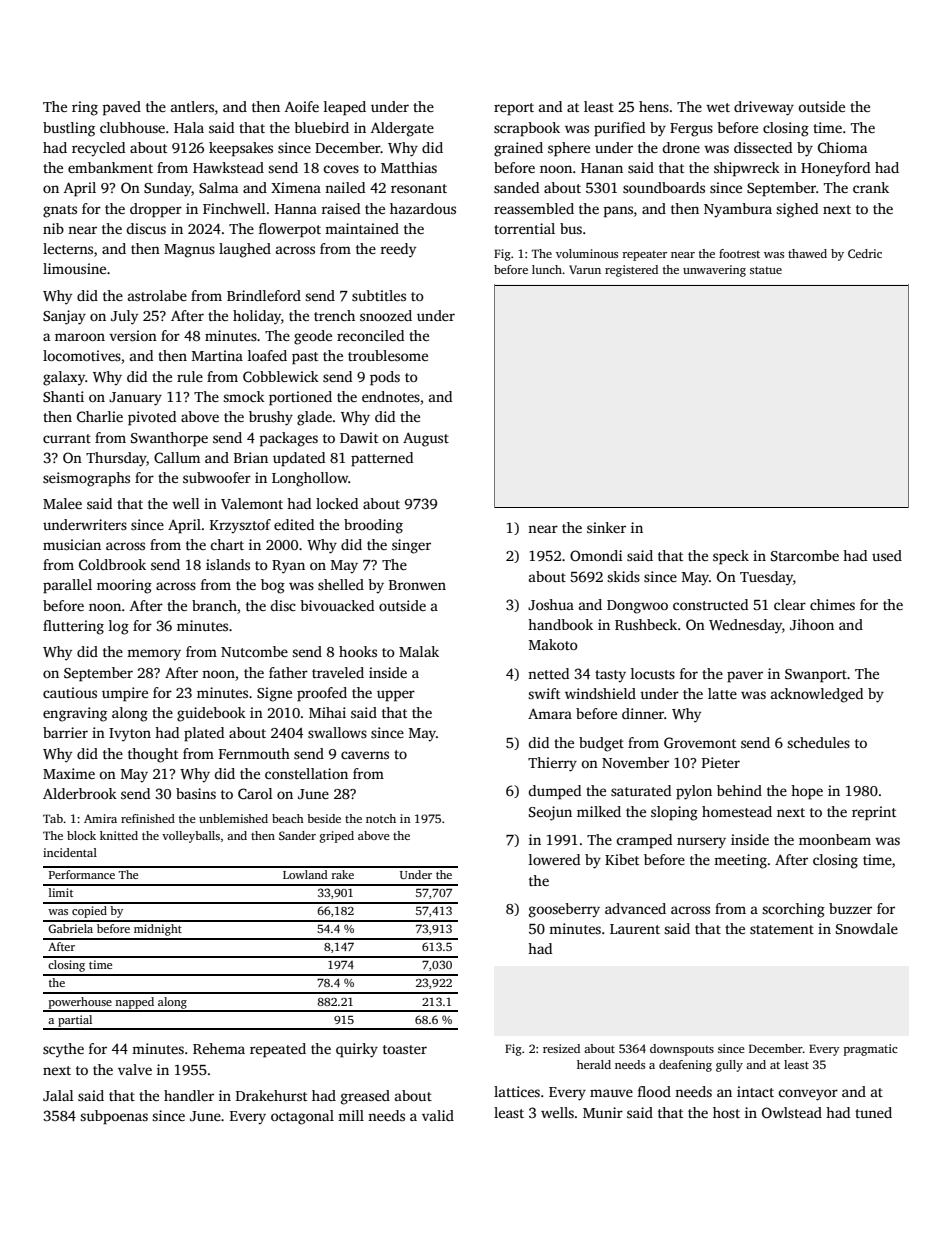 This screenshot has width=952, height=1233. Describe the element at coordinates (782, 929) in the screenshot. I see `statement` at that location.
